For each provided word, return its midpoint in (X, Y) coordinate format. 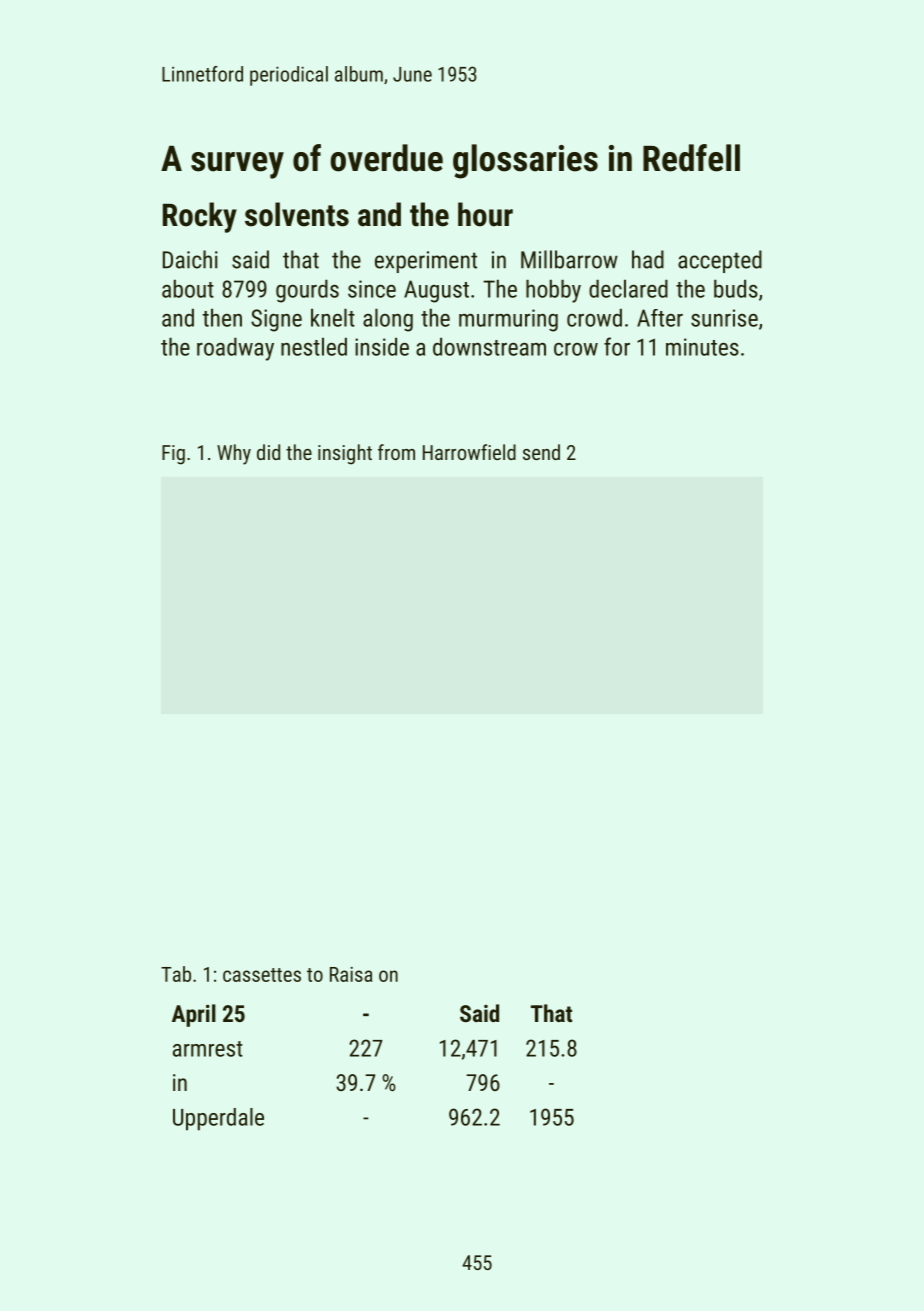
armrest (208, 1049)
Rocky (200, 217)
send (541, 452)
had (648, 259)
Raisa (351, 974)
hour (485, 214)
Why (234, 454)
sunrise (724, 318)
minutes (702, 347)
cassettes (262, 975)
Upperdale (218, 1119)
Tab (176, 974)
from (396, 452)
